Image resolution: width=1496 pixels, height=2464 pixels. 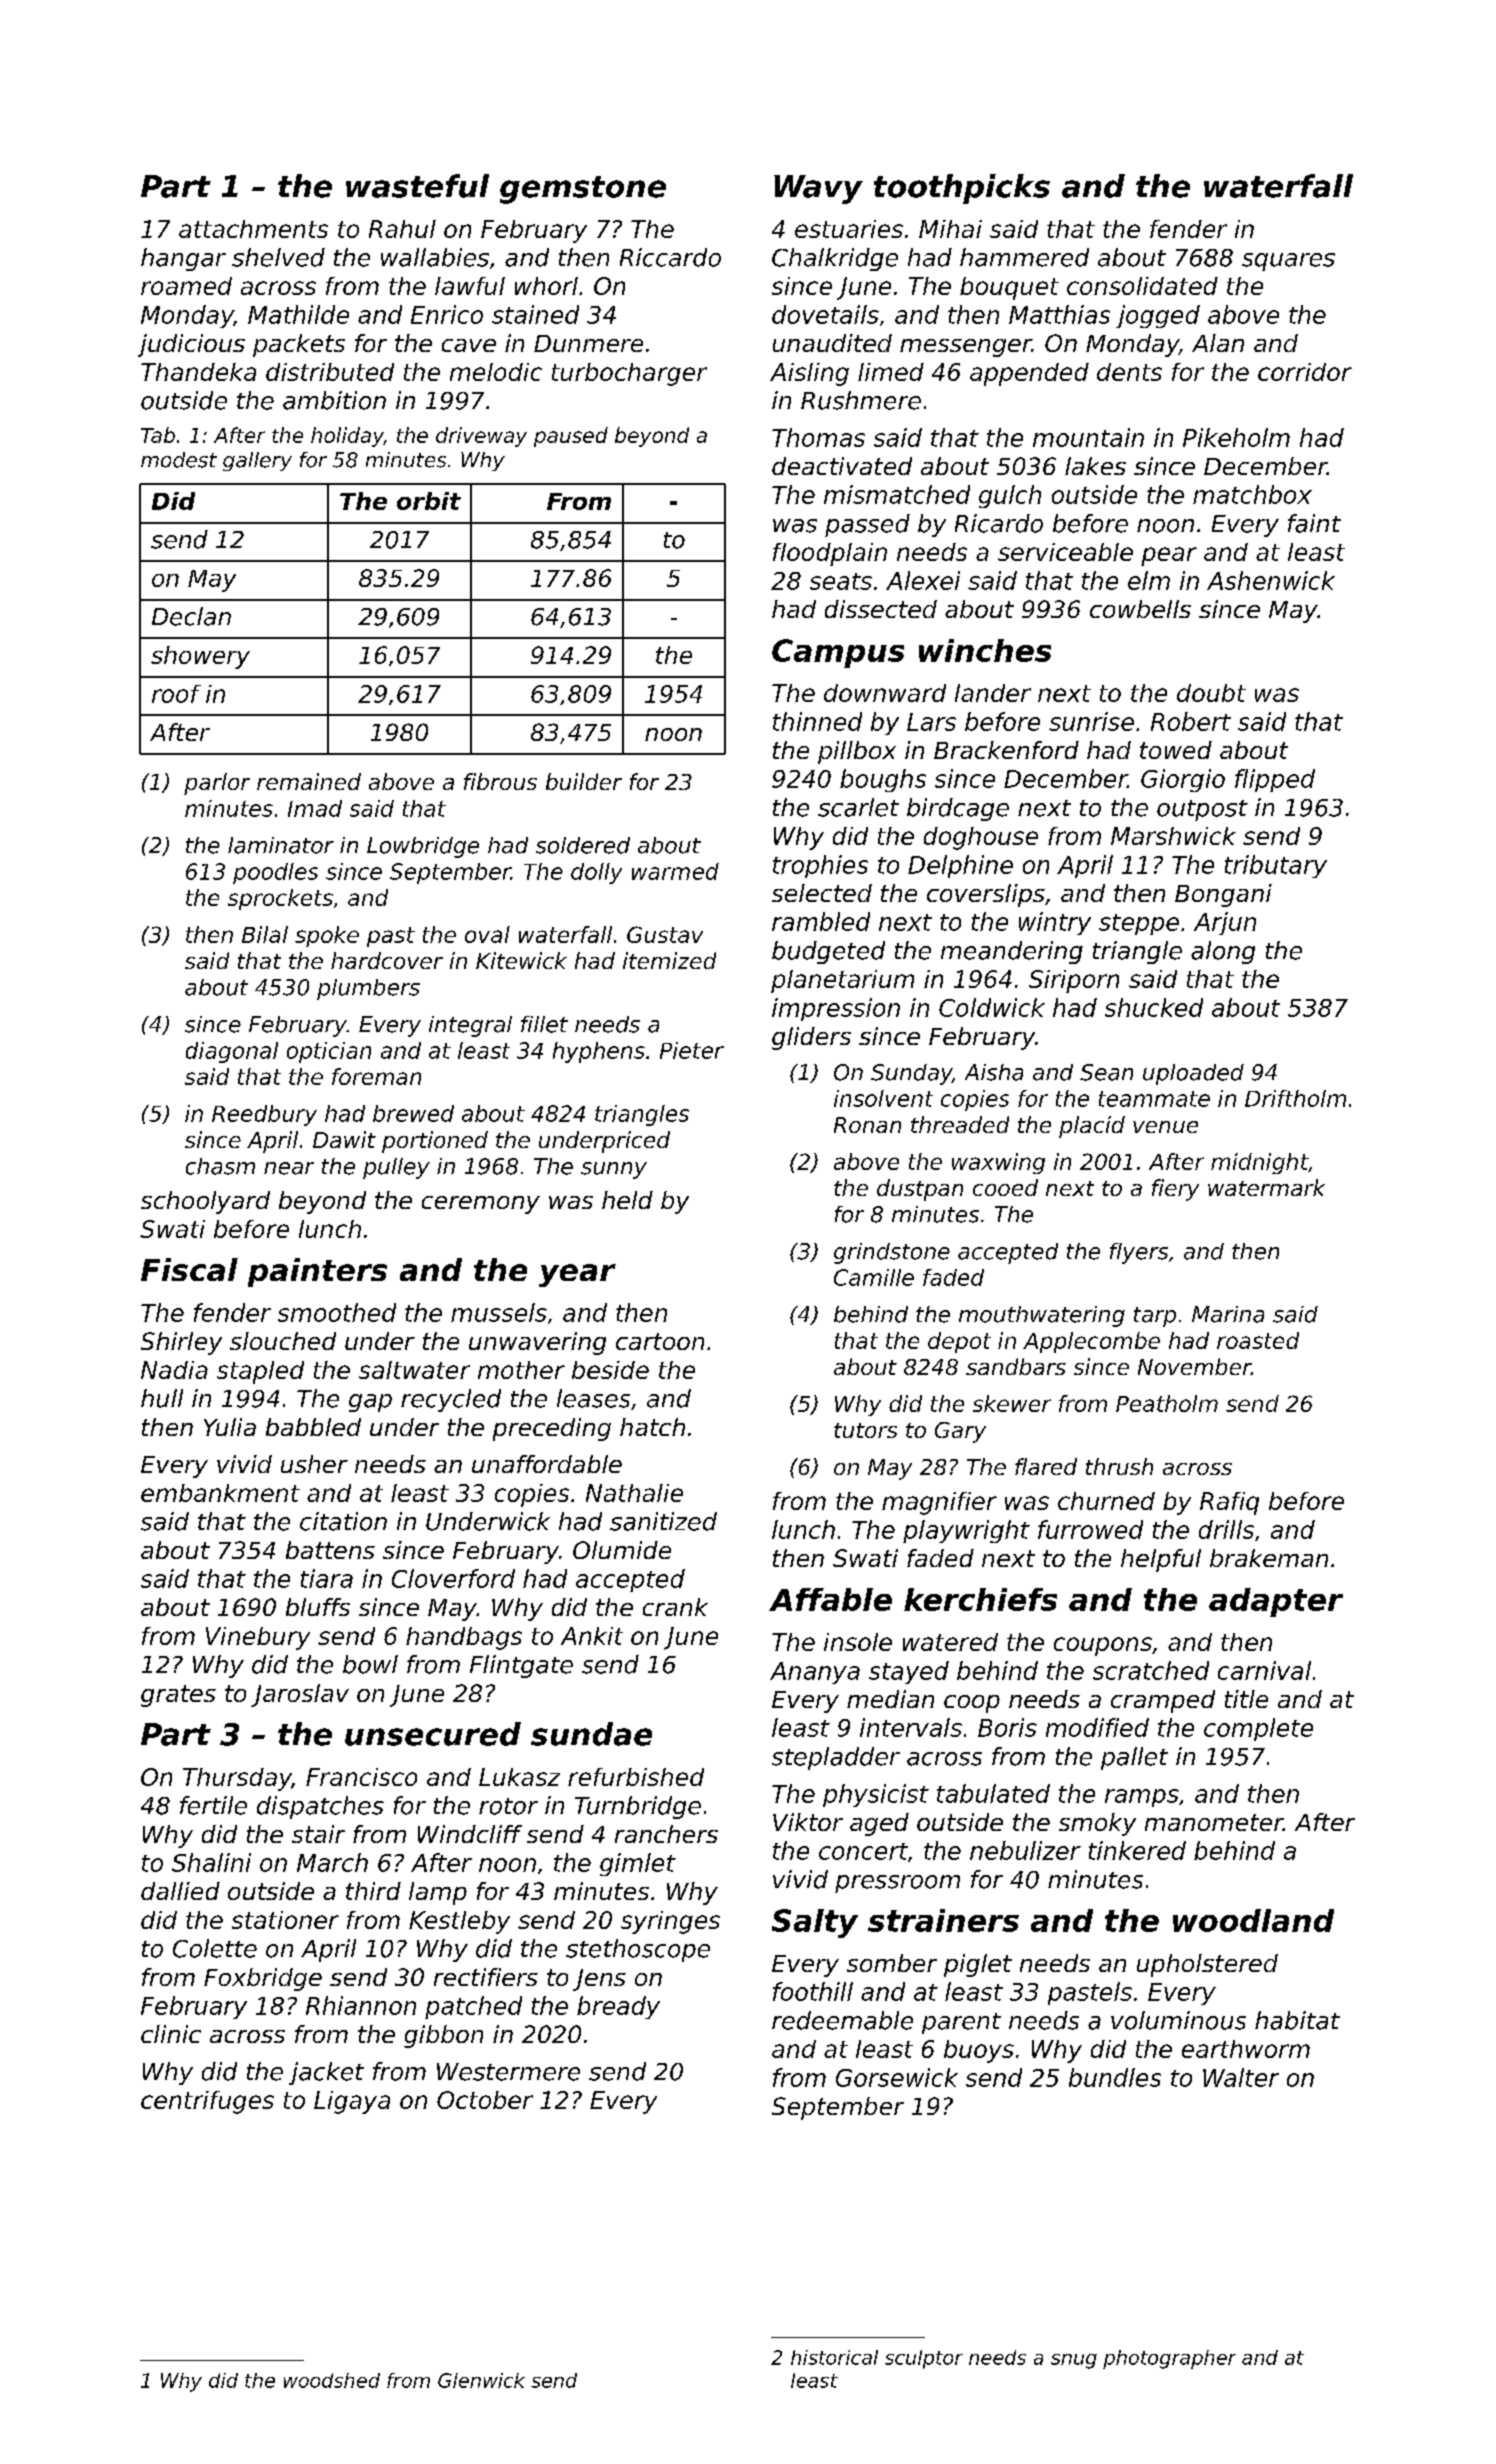 I want to click on poodles, so click(x=275, y=873).
